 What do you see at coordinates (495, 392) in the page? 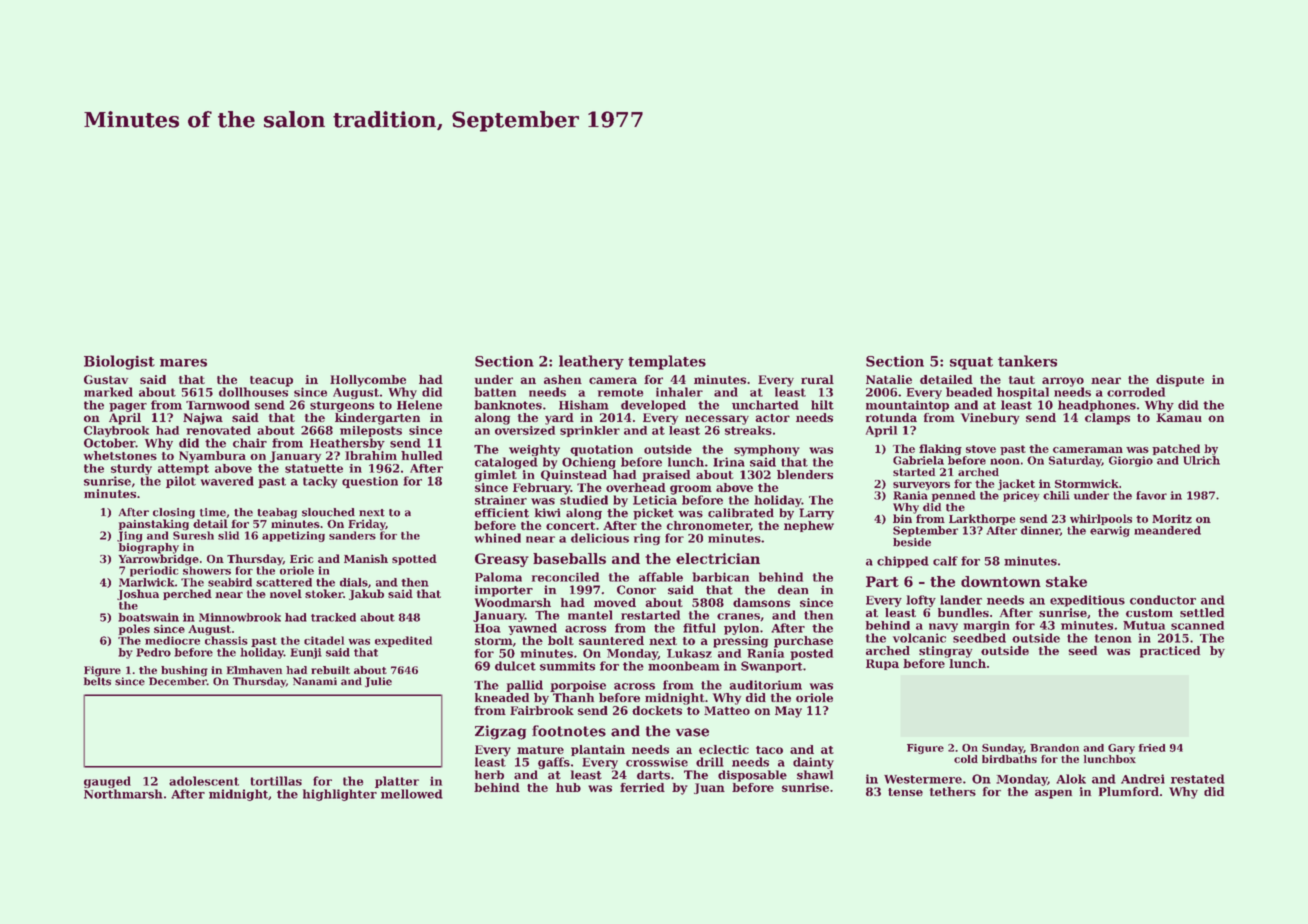
I see `batten` at bounding box center [495, 392].
